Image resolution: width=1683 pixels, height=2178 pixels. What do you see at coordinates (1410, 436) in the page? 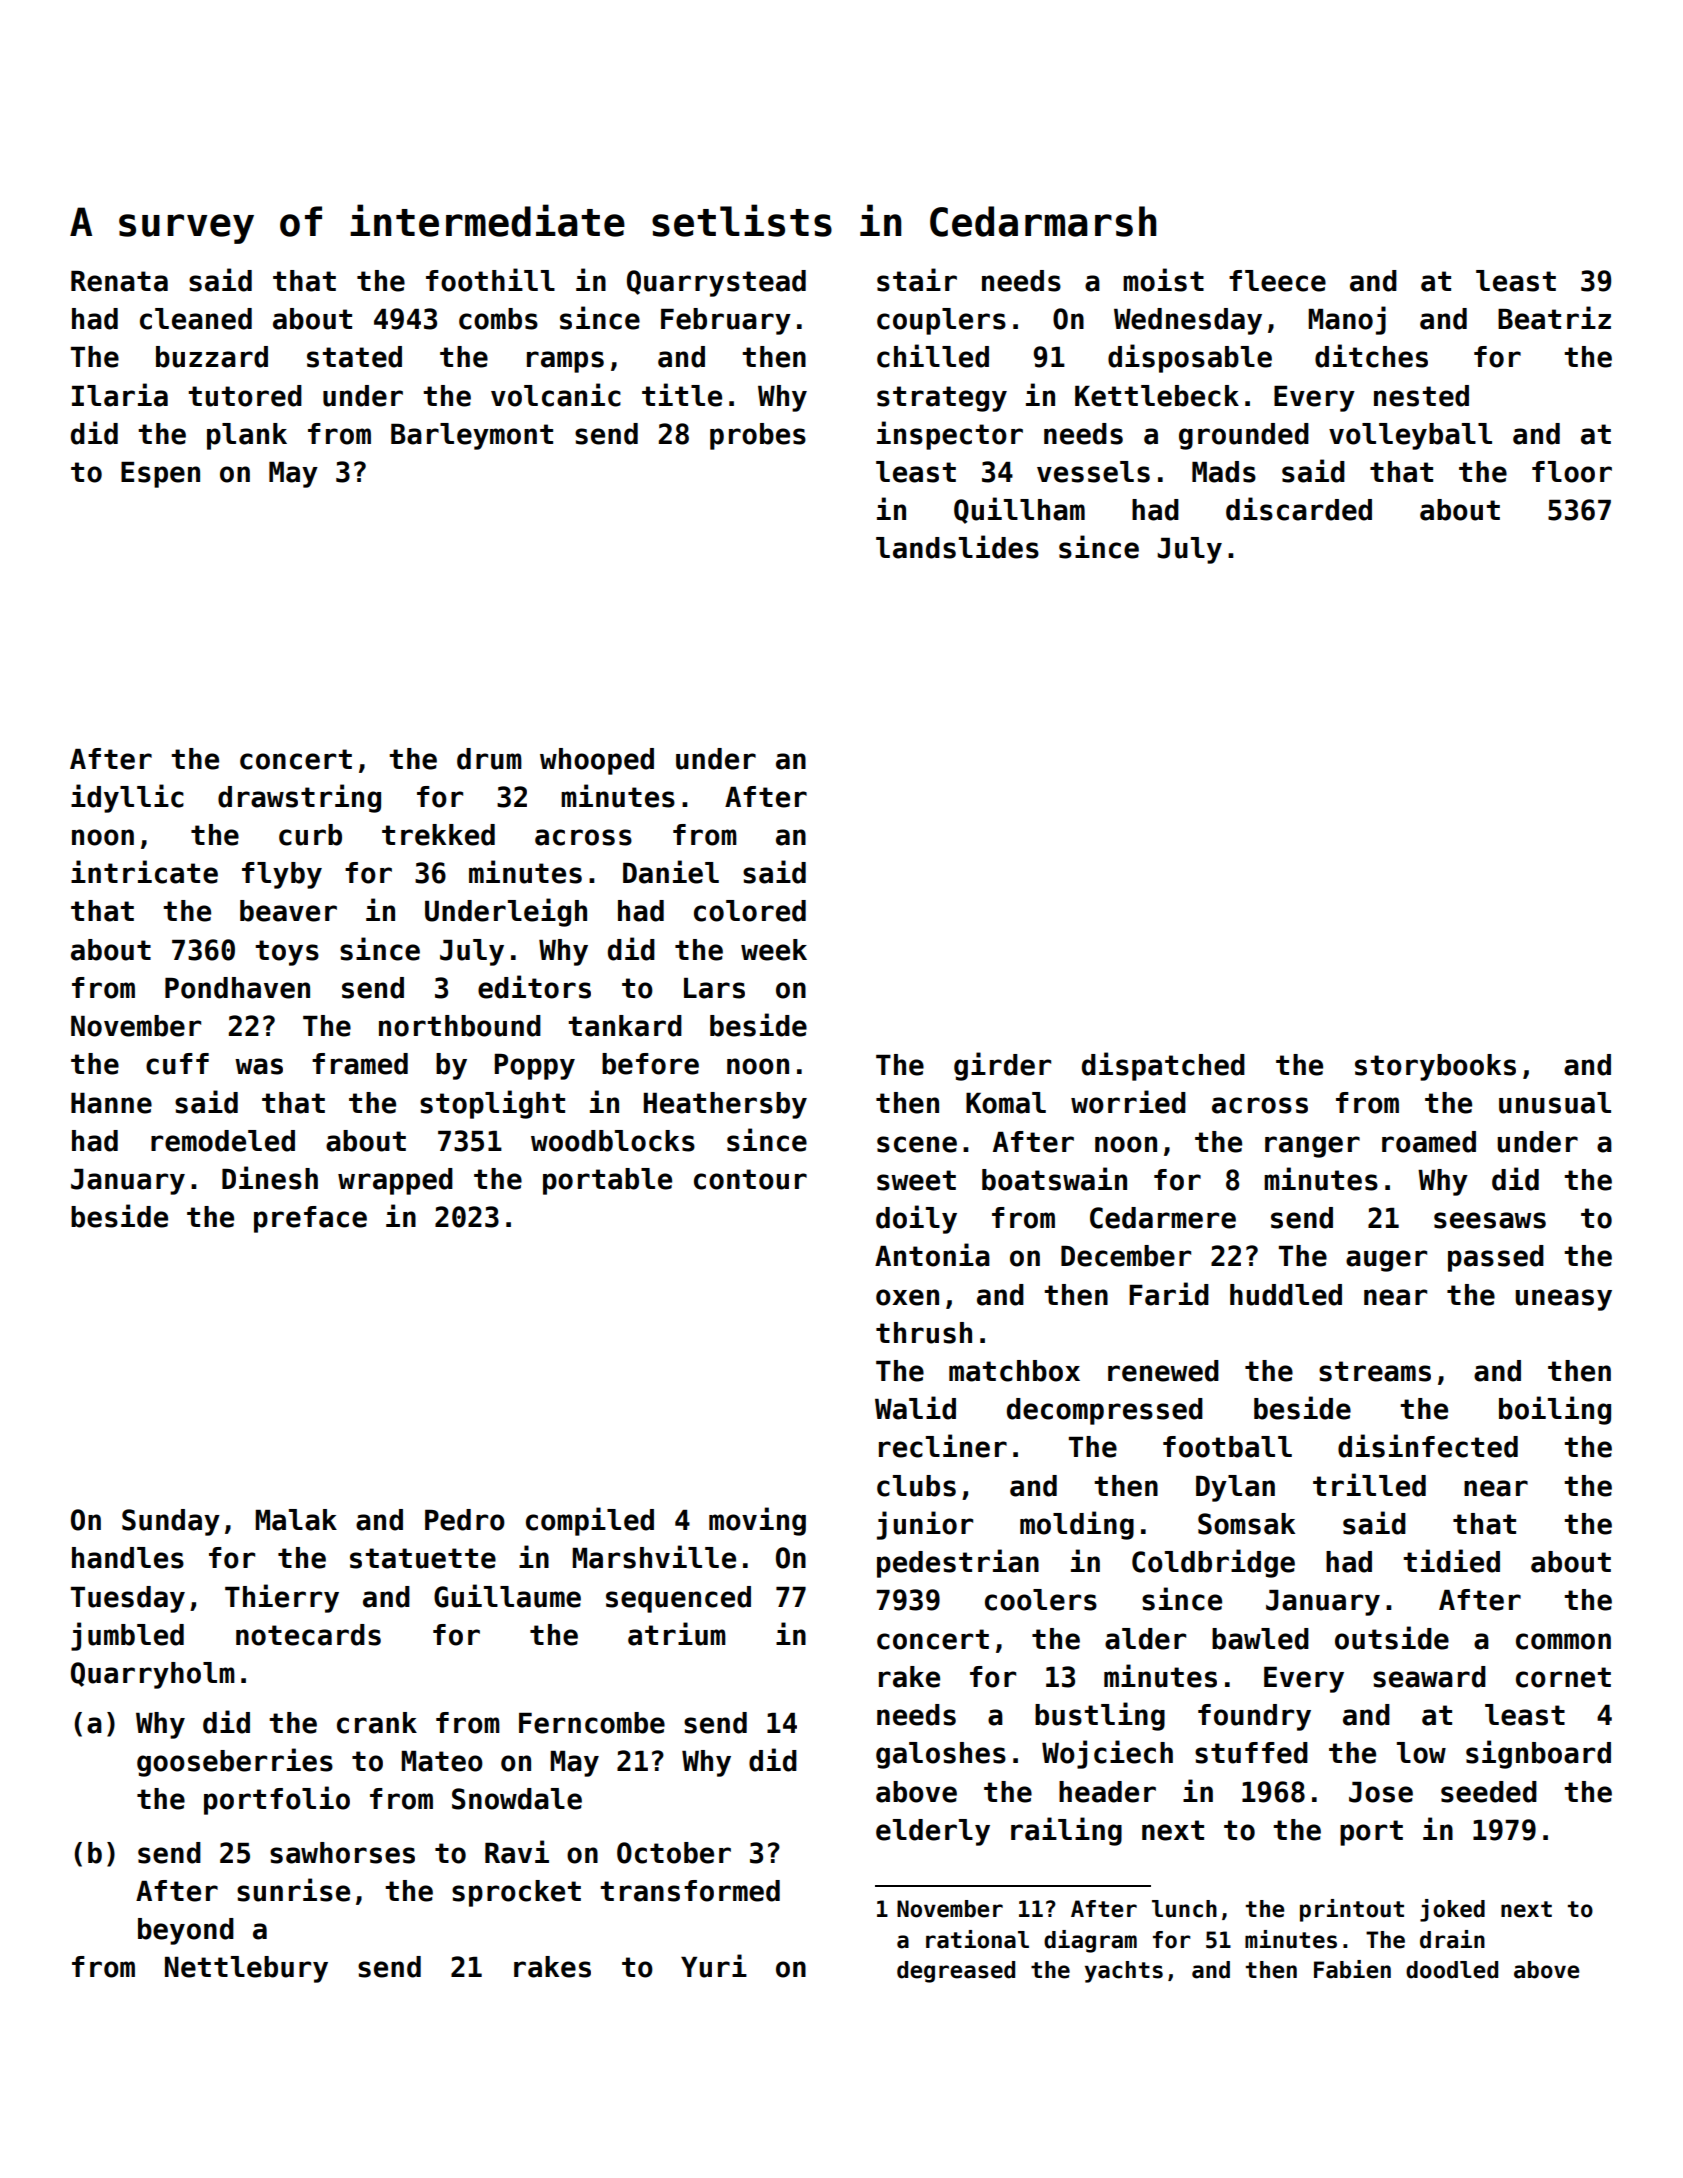
I see `volleyball` at bounding box center [1410, 436].
